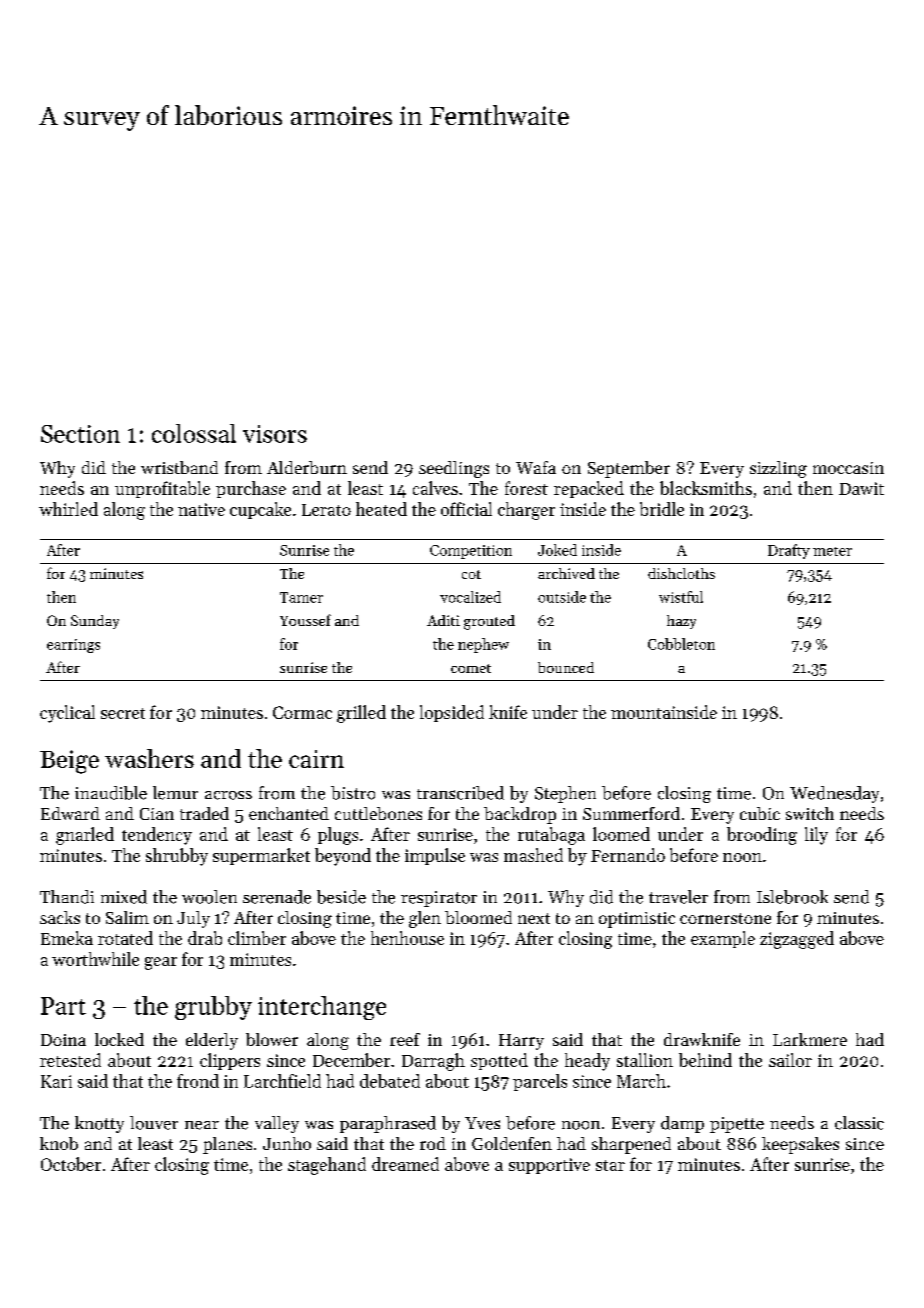 This document has width=924, height=1308. What do you see at coordinates (111, 793) in the document?
I see `inaudible` at bounding box center [111, 793].
